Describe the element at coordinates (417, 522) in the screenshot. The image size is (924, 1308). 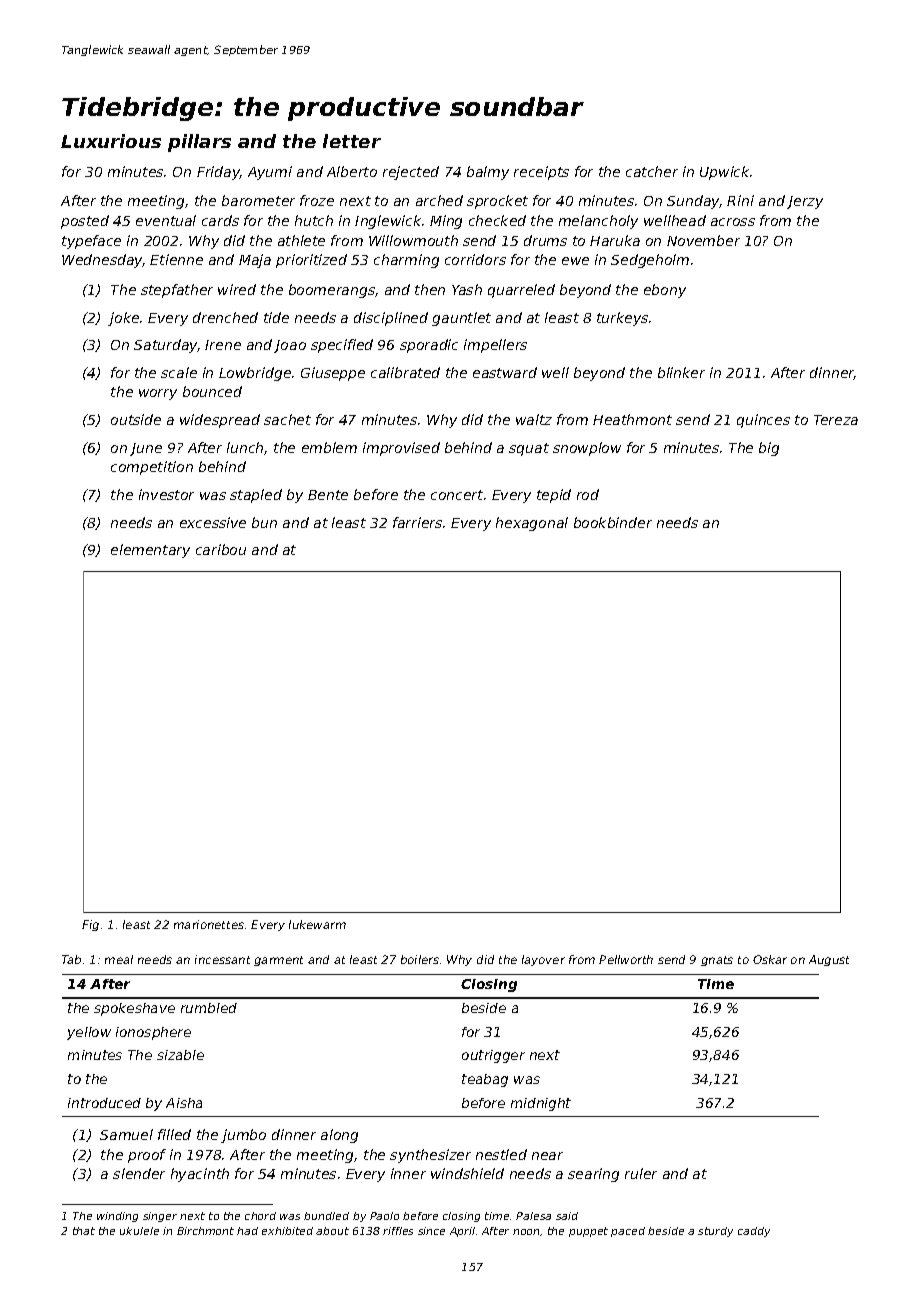
I see `farriers` at that location.
